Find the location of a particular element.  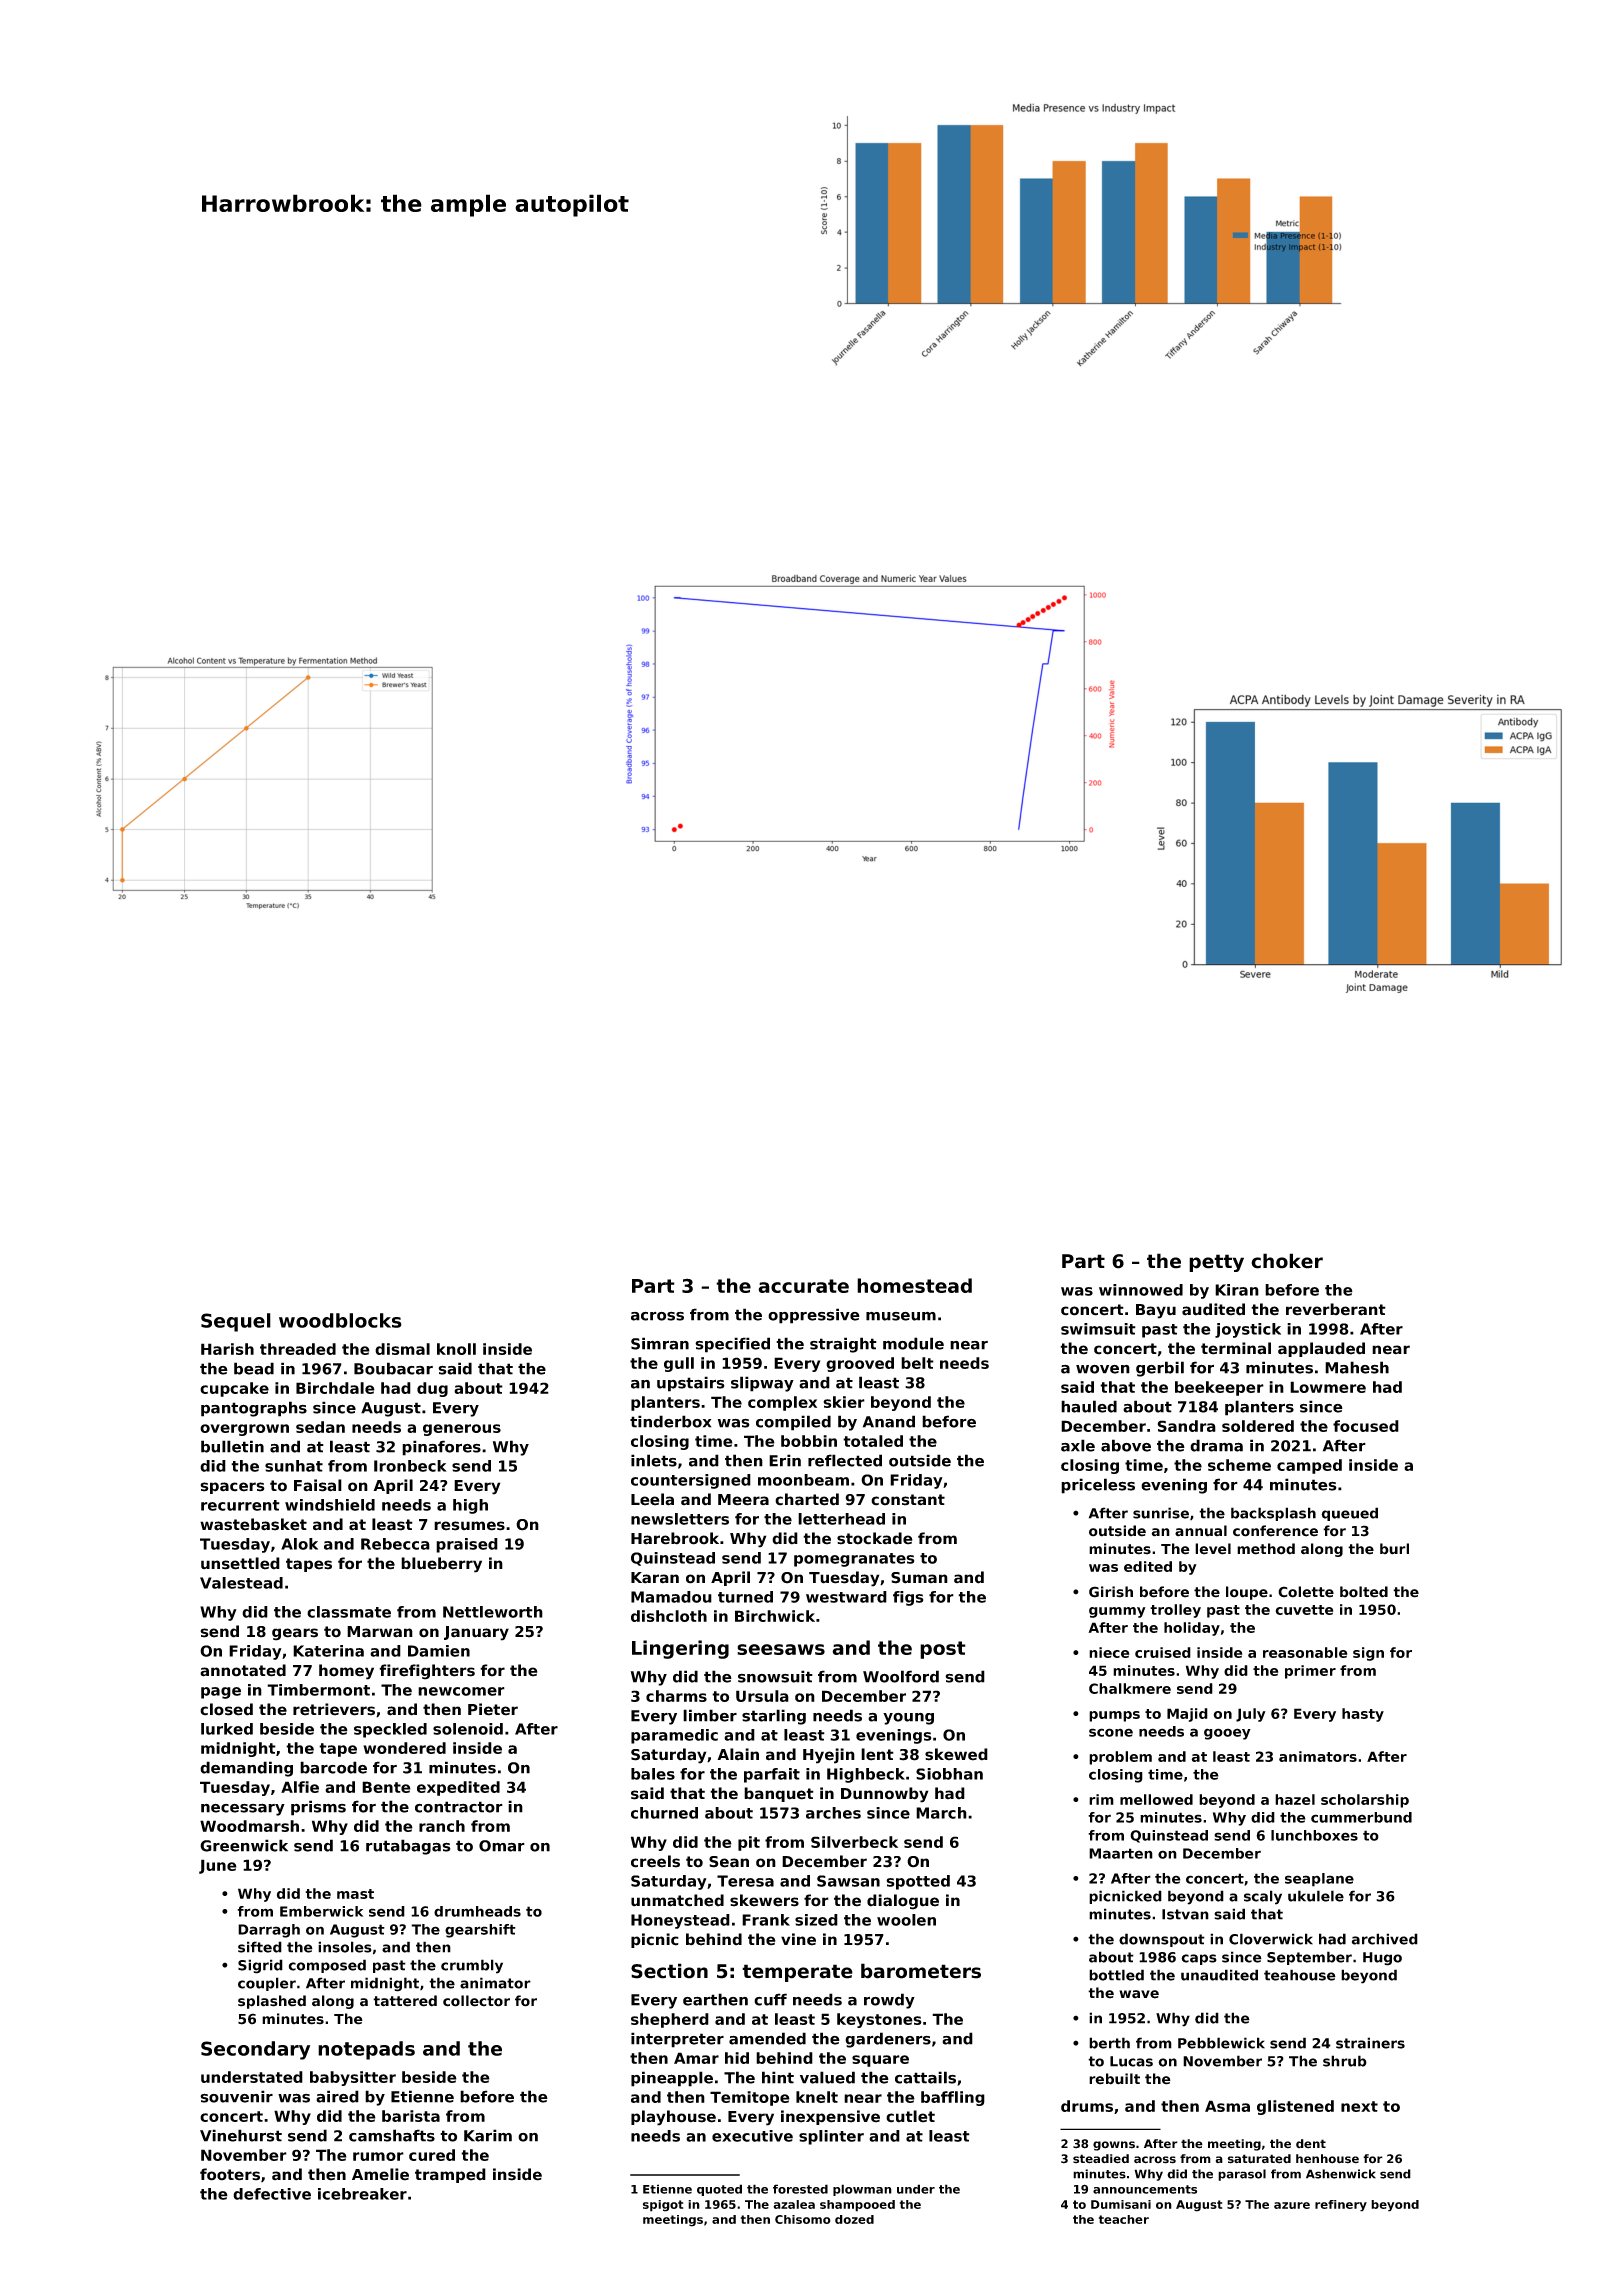

knoll is located at coordinates (456, 1349).
